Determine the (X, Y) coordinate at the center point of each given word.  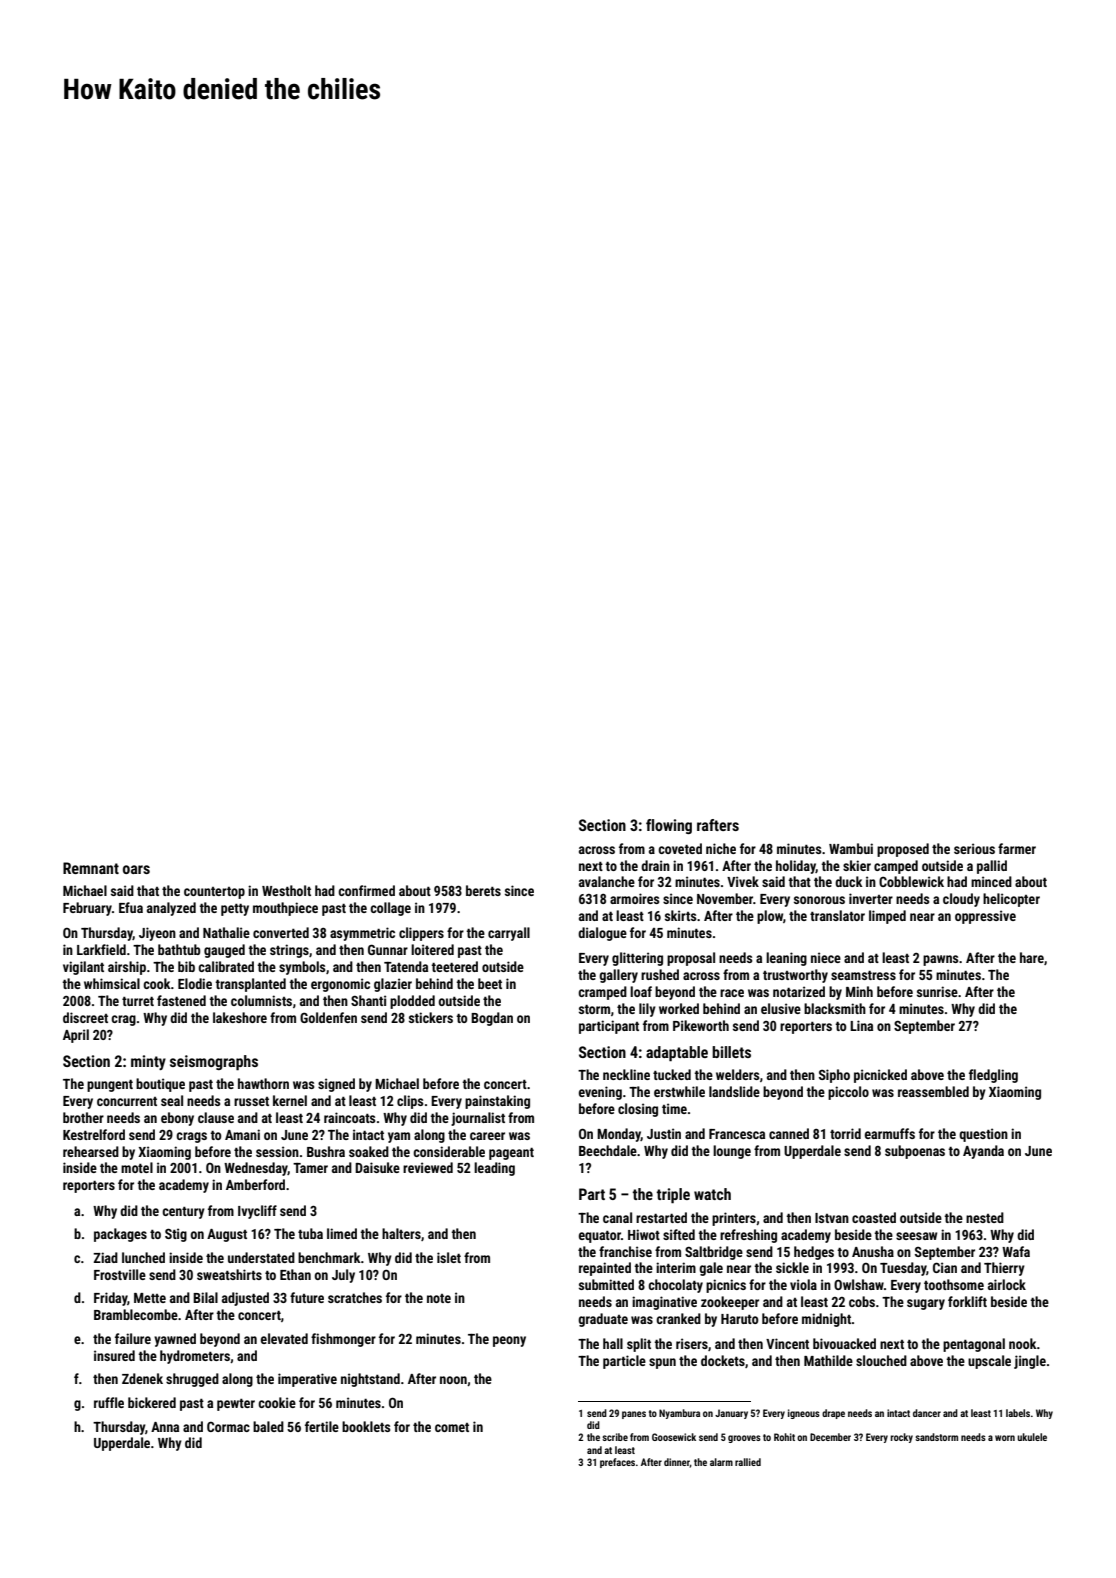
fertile (322, 1426)
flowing (669, 826)
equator (600, 1237)
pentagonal (974, 1345)
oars (136, 869)
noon (453, 1380)
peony (509, 1341)
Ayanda (983, 1152)
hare (1032, 957)
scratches (355, 1297)
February (87, 909)
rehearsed (91, 1151)
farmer (1017, 848)
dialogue (602, 934)
